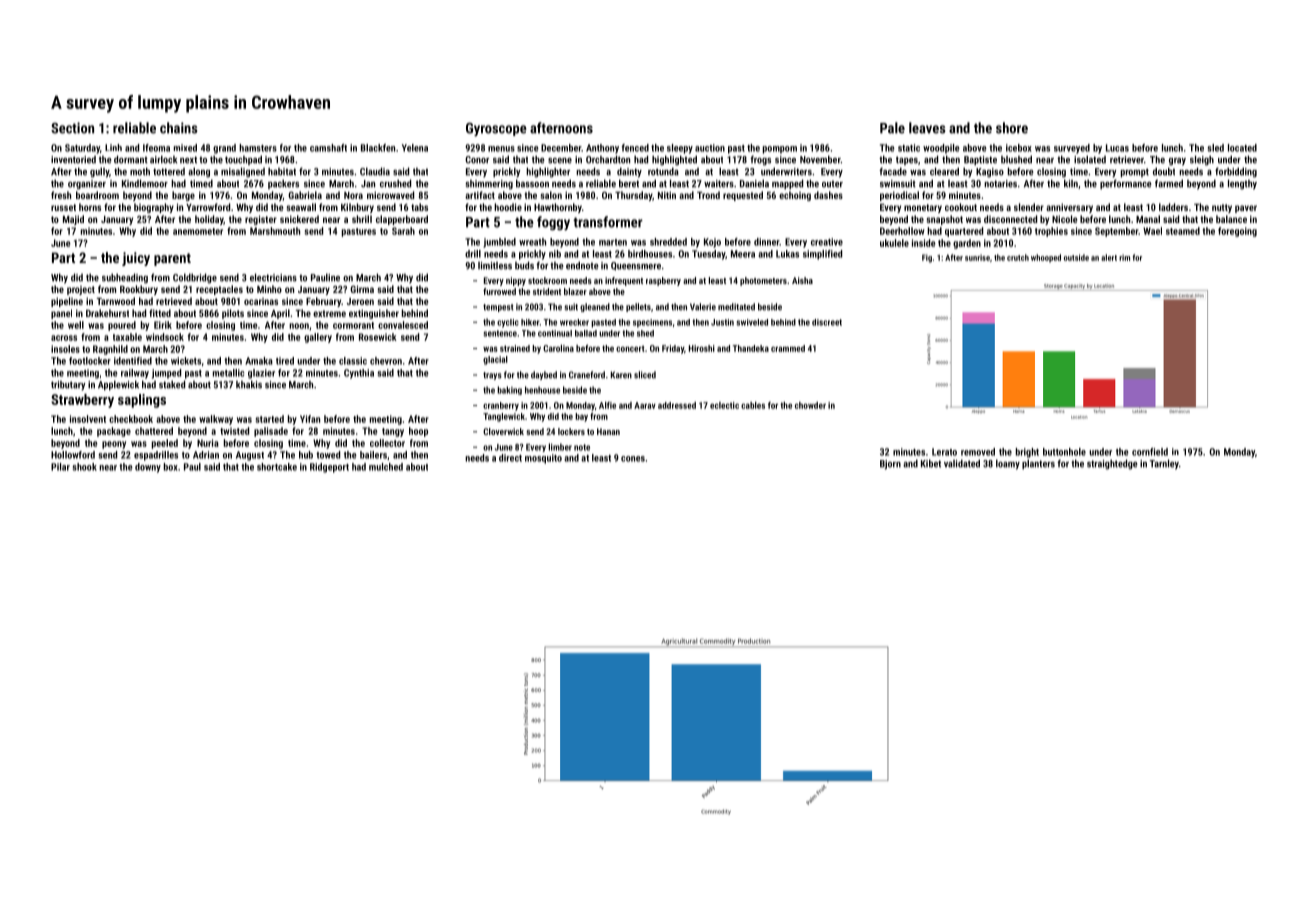 The height and width of the screenshot is (924, 1308). I want to click on jumped, so click(166, 374).
